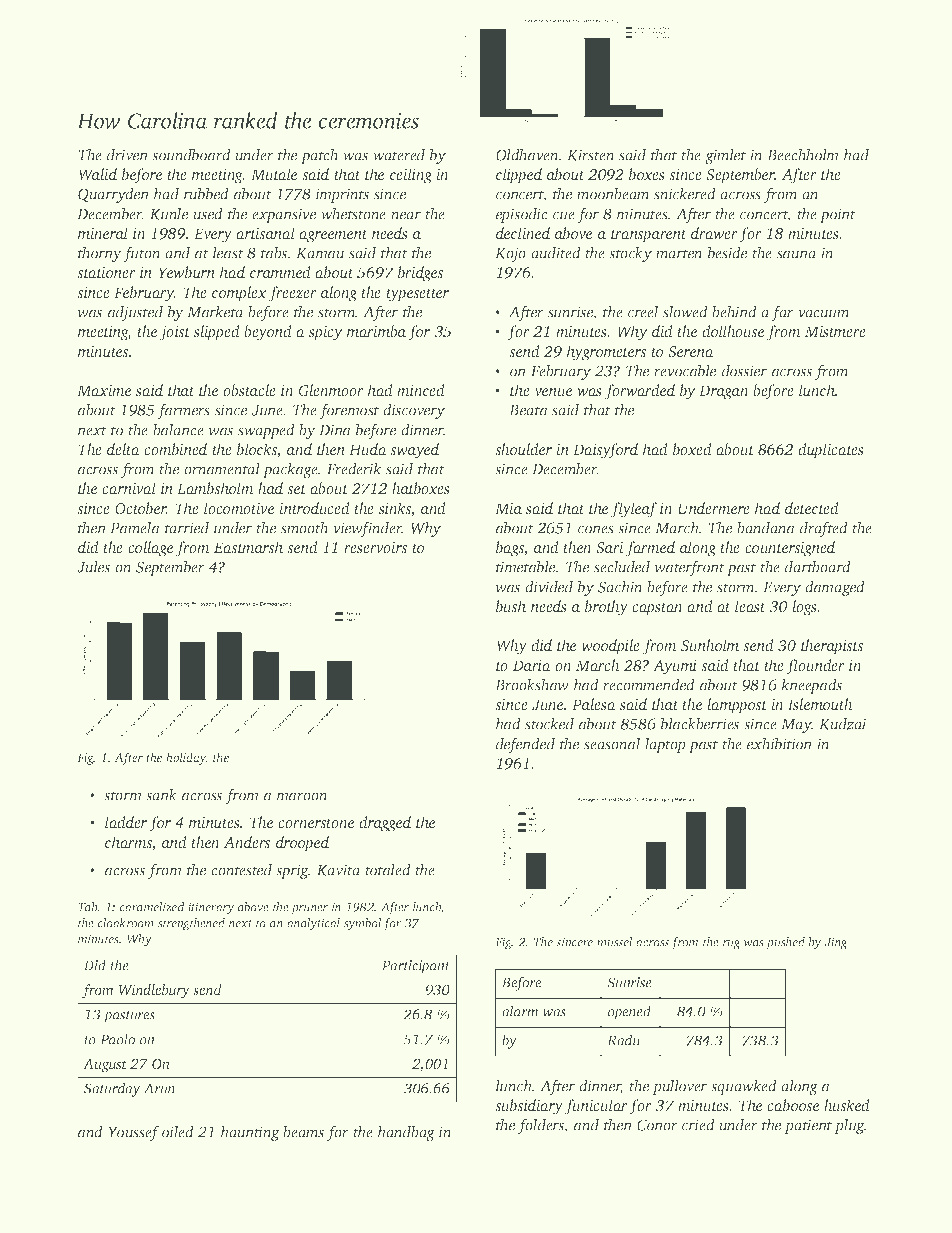 The height and width of the page is (1233, 952). What do you see at coordinates (406, 1133) in the page?
I see `handbag` at bounding box center [406, 1133].
